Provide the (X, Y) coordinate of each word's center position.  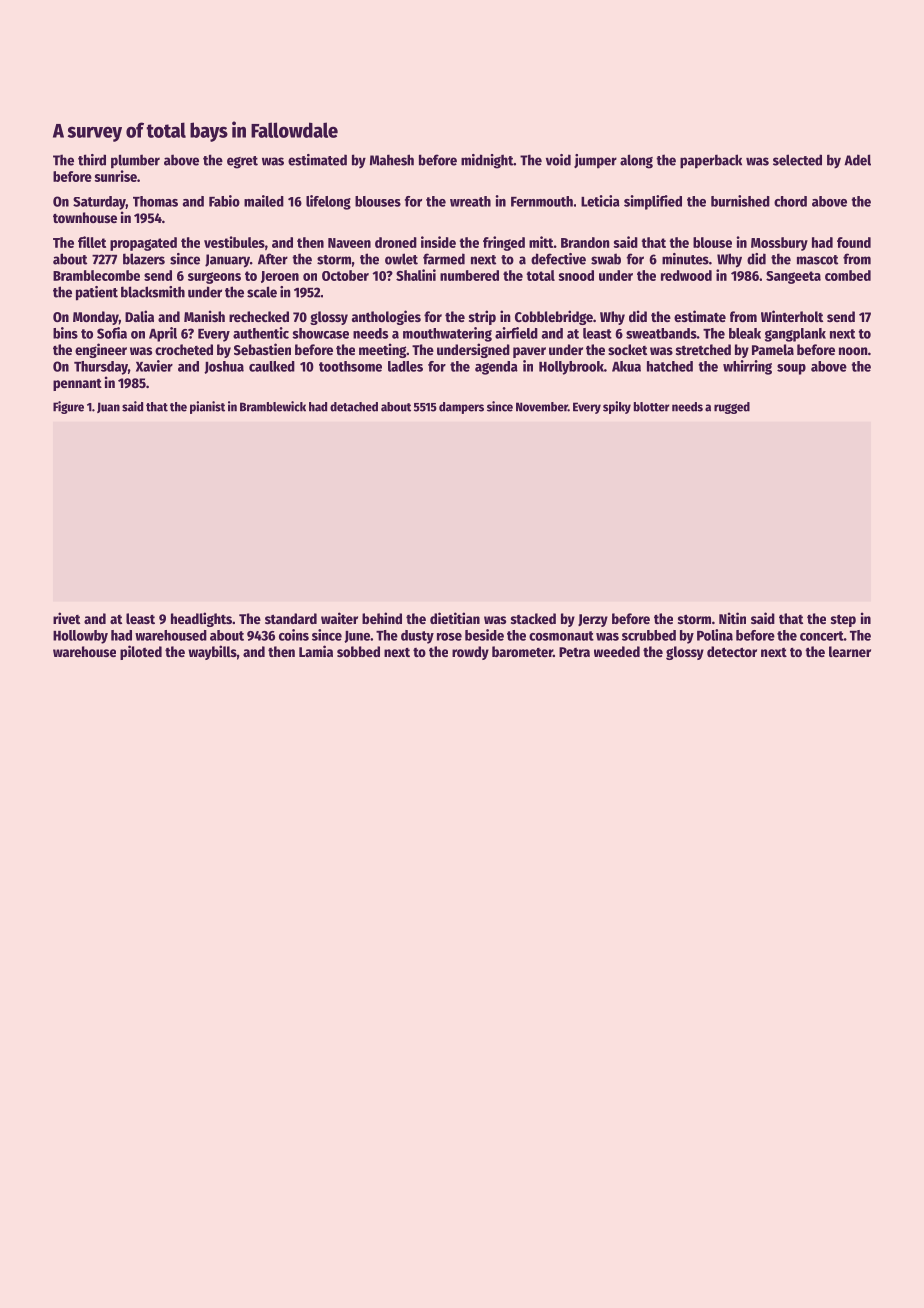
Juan (108, 407)
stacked (533, 618)
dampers (461, 408)
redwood (686, 275)
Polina (715, 635)
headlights (201, 619)
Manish (204, 316)
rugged (732, 408)
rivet (66, 618)
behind (382, 618)
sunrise (116, 176)
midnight (487, 161)
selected (797, 160)
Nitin (732, 618)
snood (576, 275)
